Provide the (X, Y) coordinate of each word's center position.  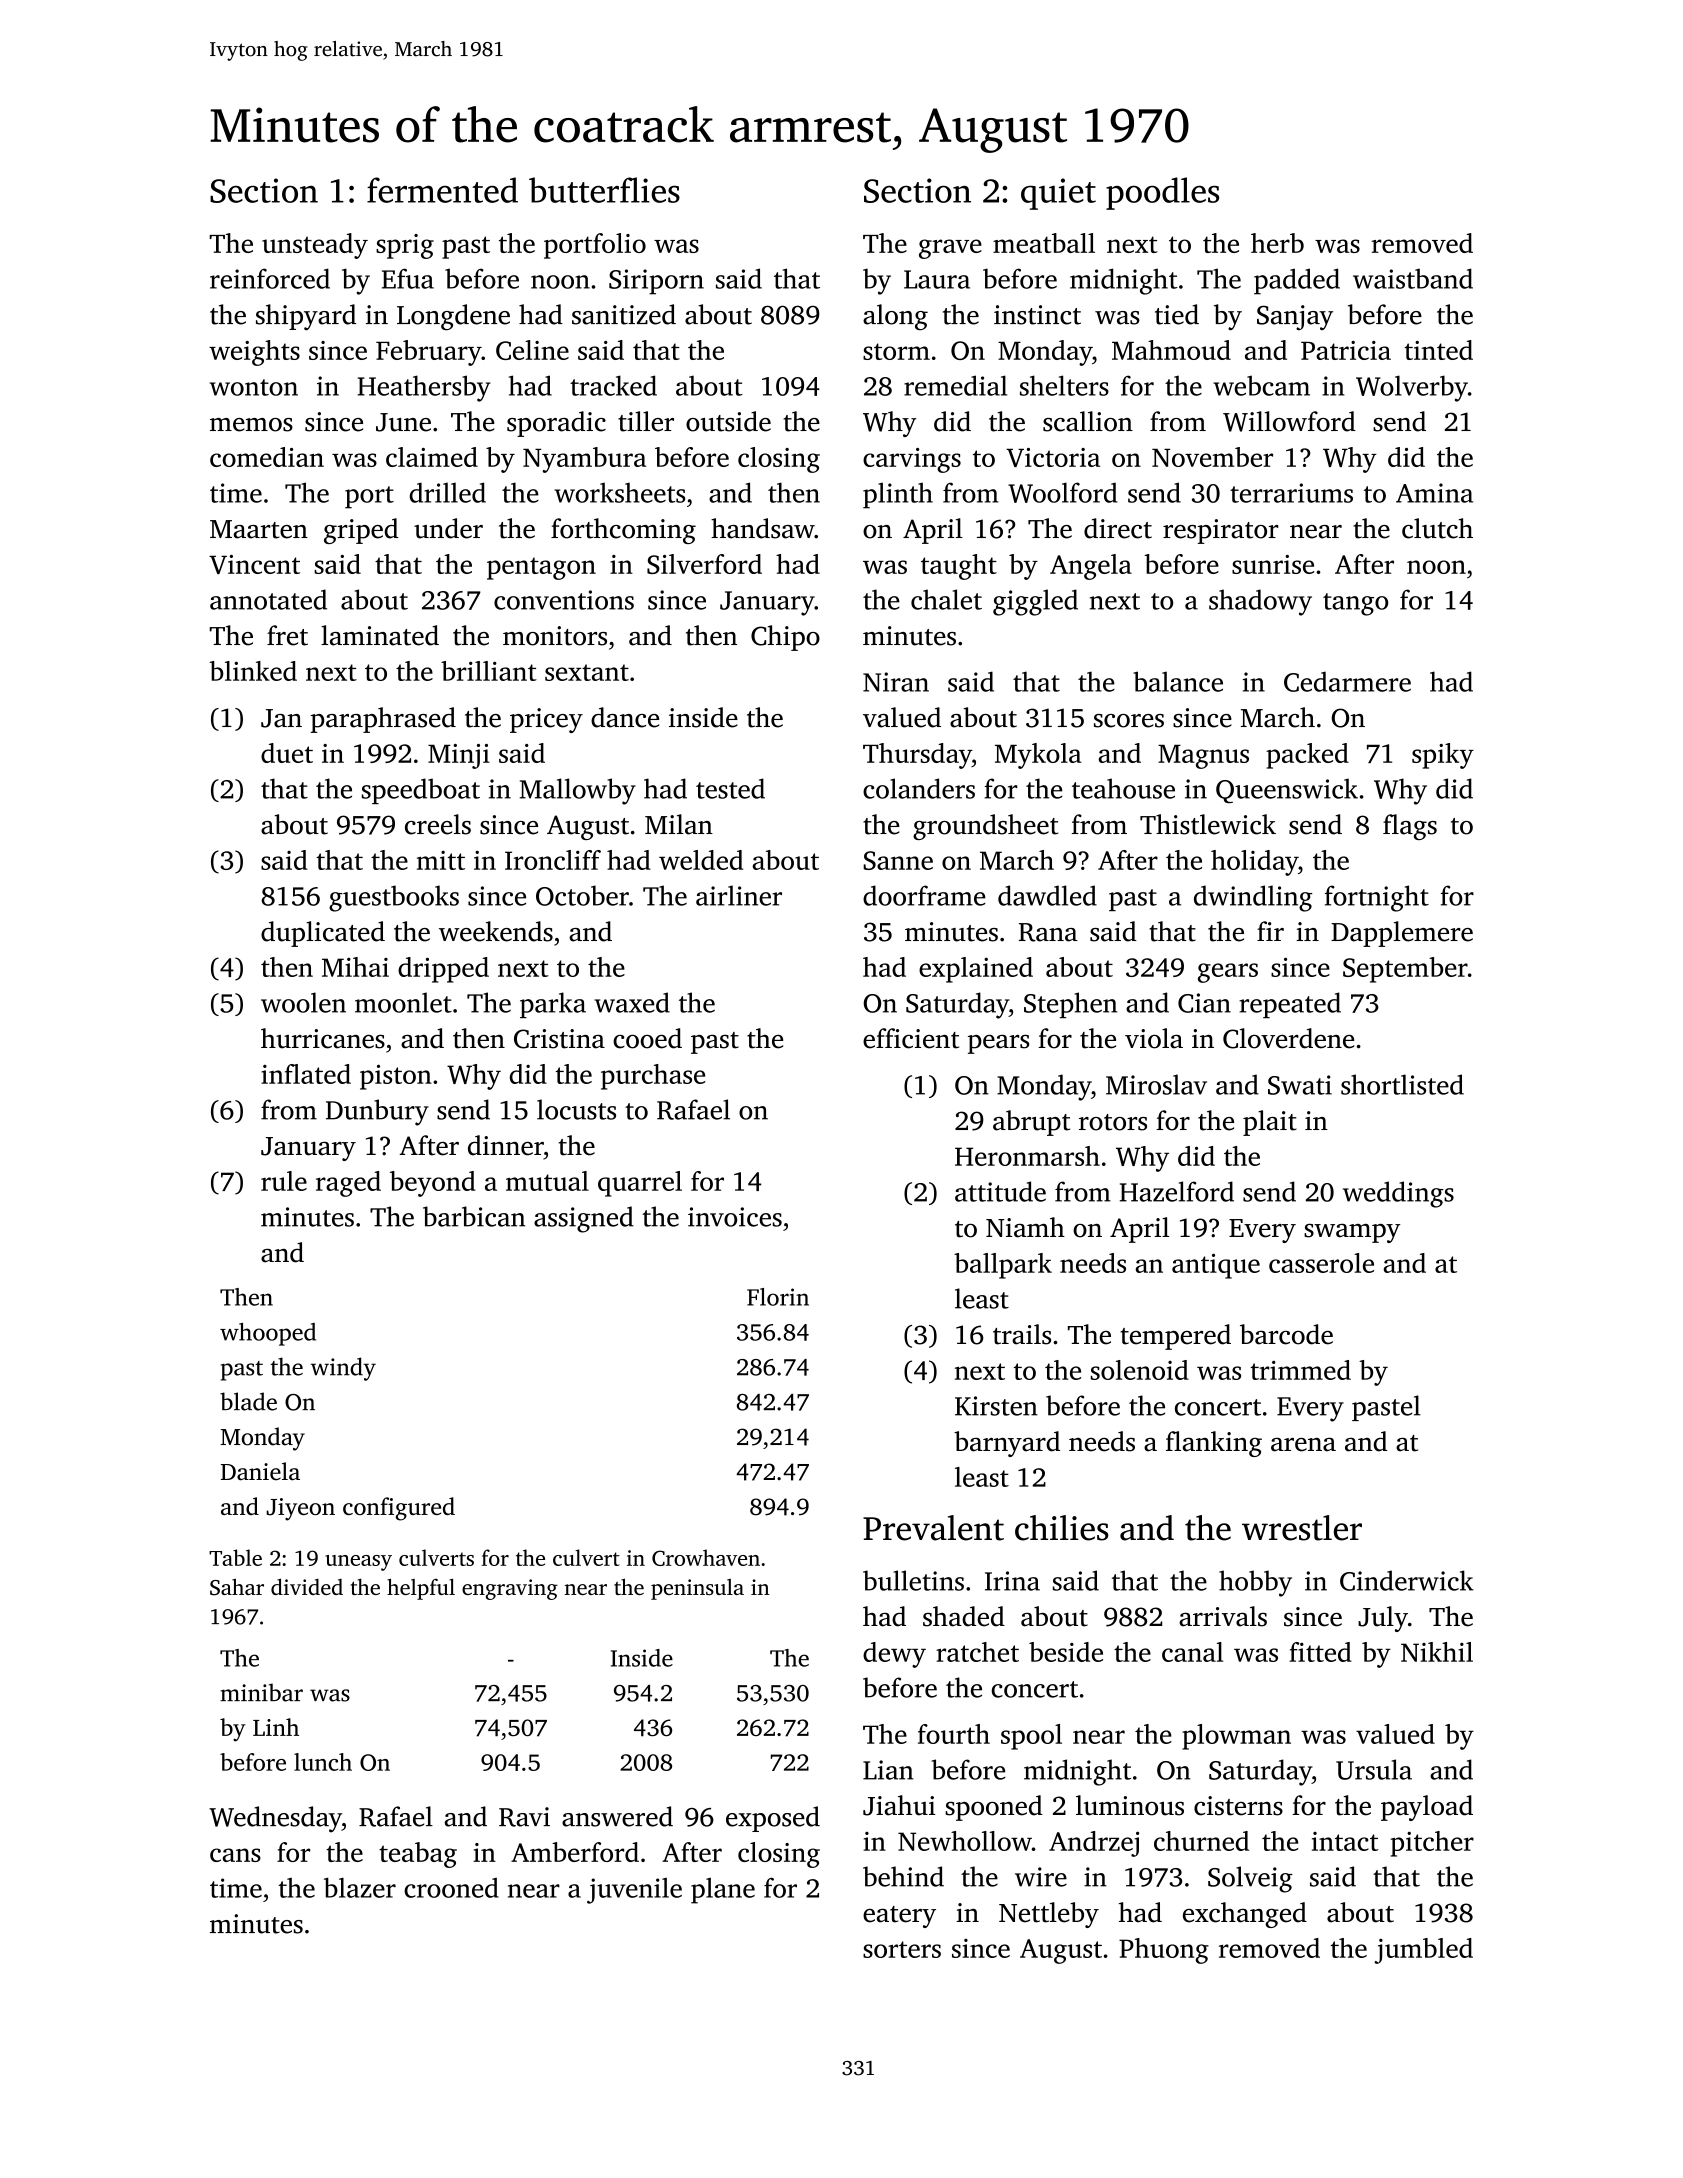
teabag (418, 1855)
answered (617, 1816)
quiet (1058, 194)
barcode (1286, 1334)
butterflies (604, 190)
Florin (778, 1297)
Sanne (898, 860)
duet (287, 753)
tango (1355, 604)
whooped (268, 1334)
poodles (1162, 193)
